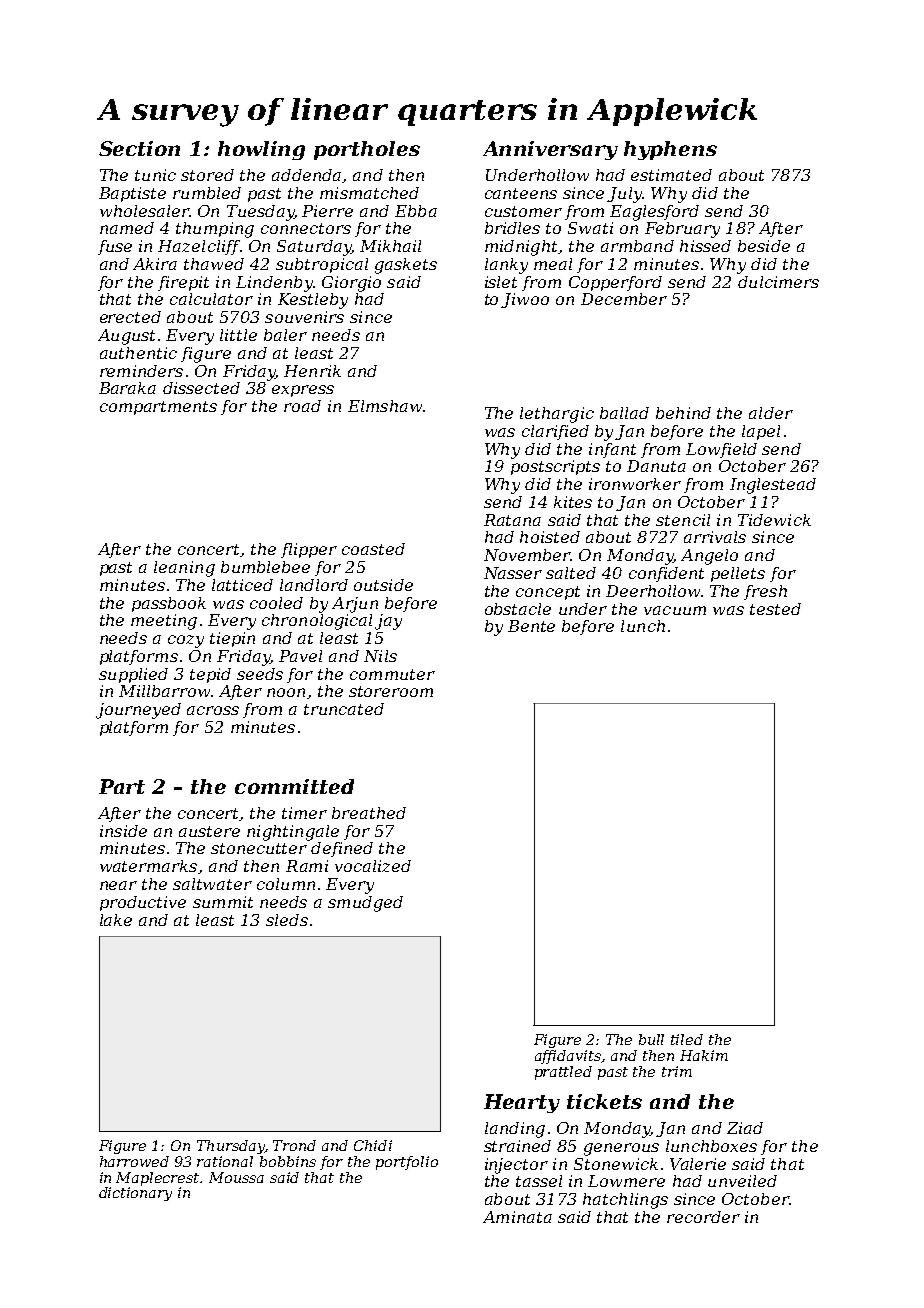  I want to click on Aminata, so click(517, 1217).
